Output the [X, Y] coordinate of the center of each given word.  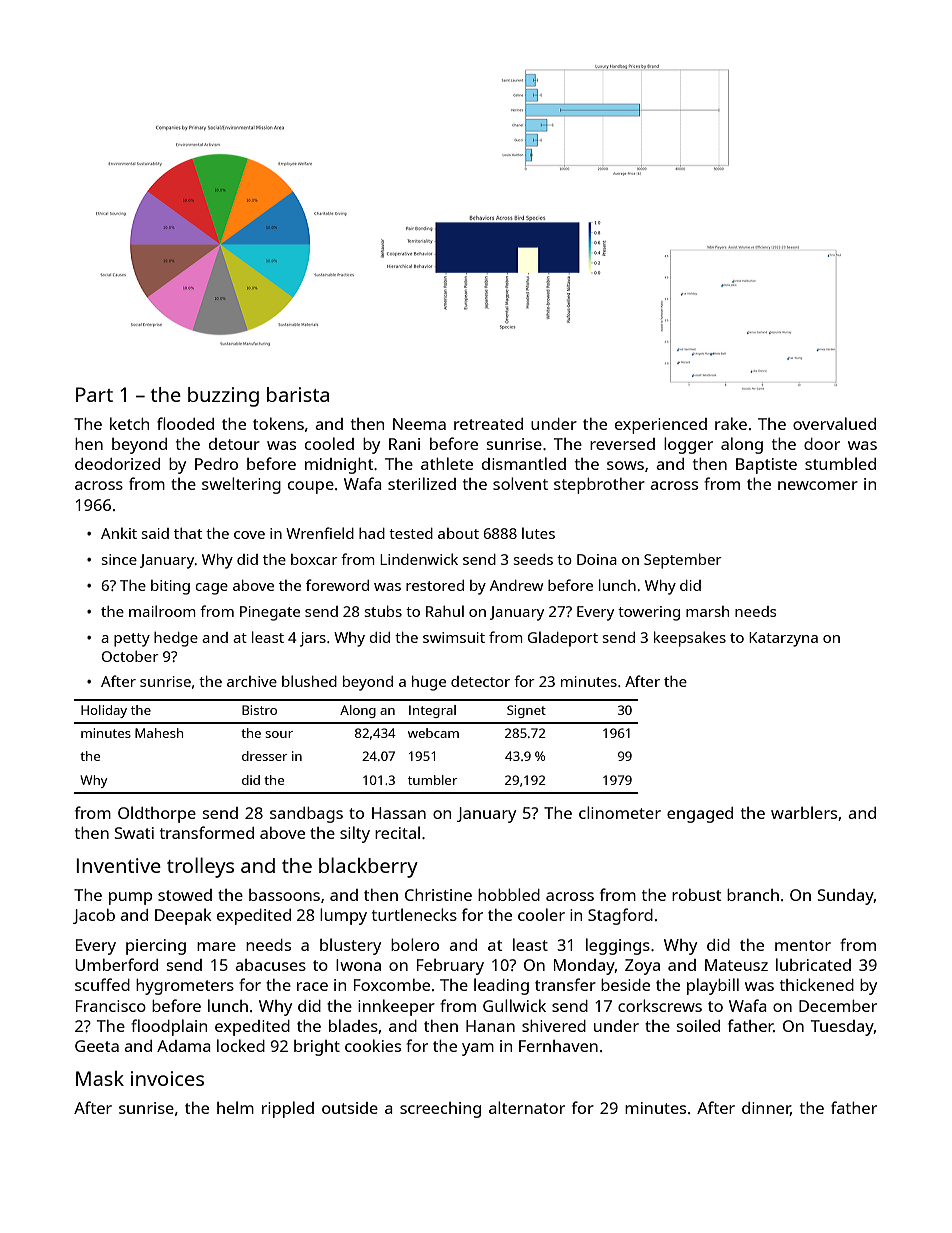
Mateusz [736, 965]
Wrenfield [320, 533]
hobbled [509, 894]
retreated [488, 424]
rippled [288, 1109]
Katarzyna [783, 639]
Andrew [517, 585]
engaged [700, 815]
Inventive [118, 865]
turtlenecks [414, 914]
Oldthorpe [157, 814]
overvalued [834, 423]
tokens [278, 423]
